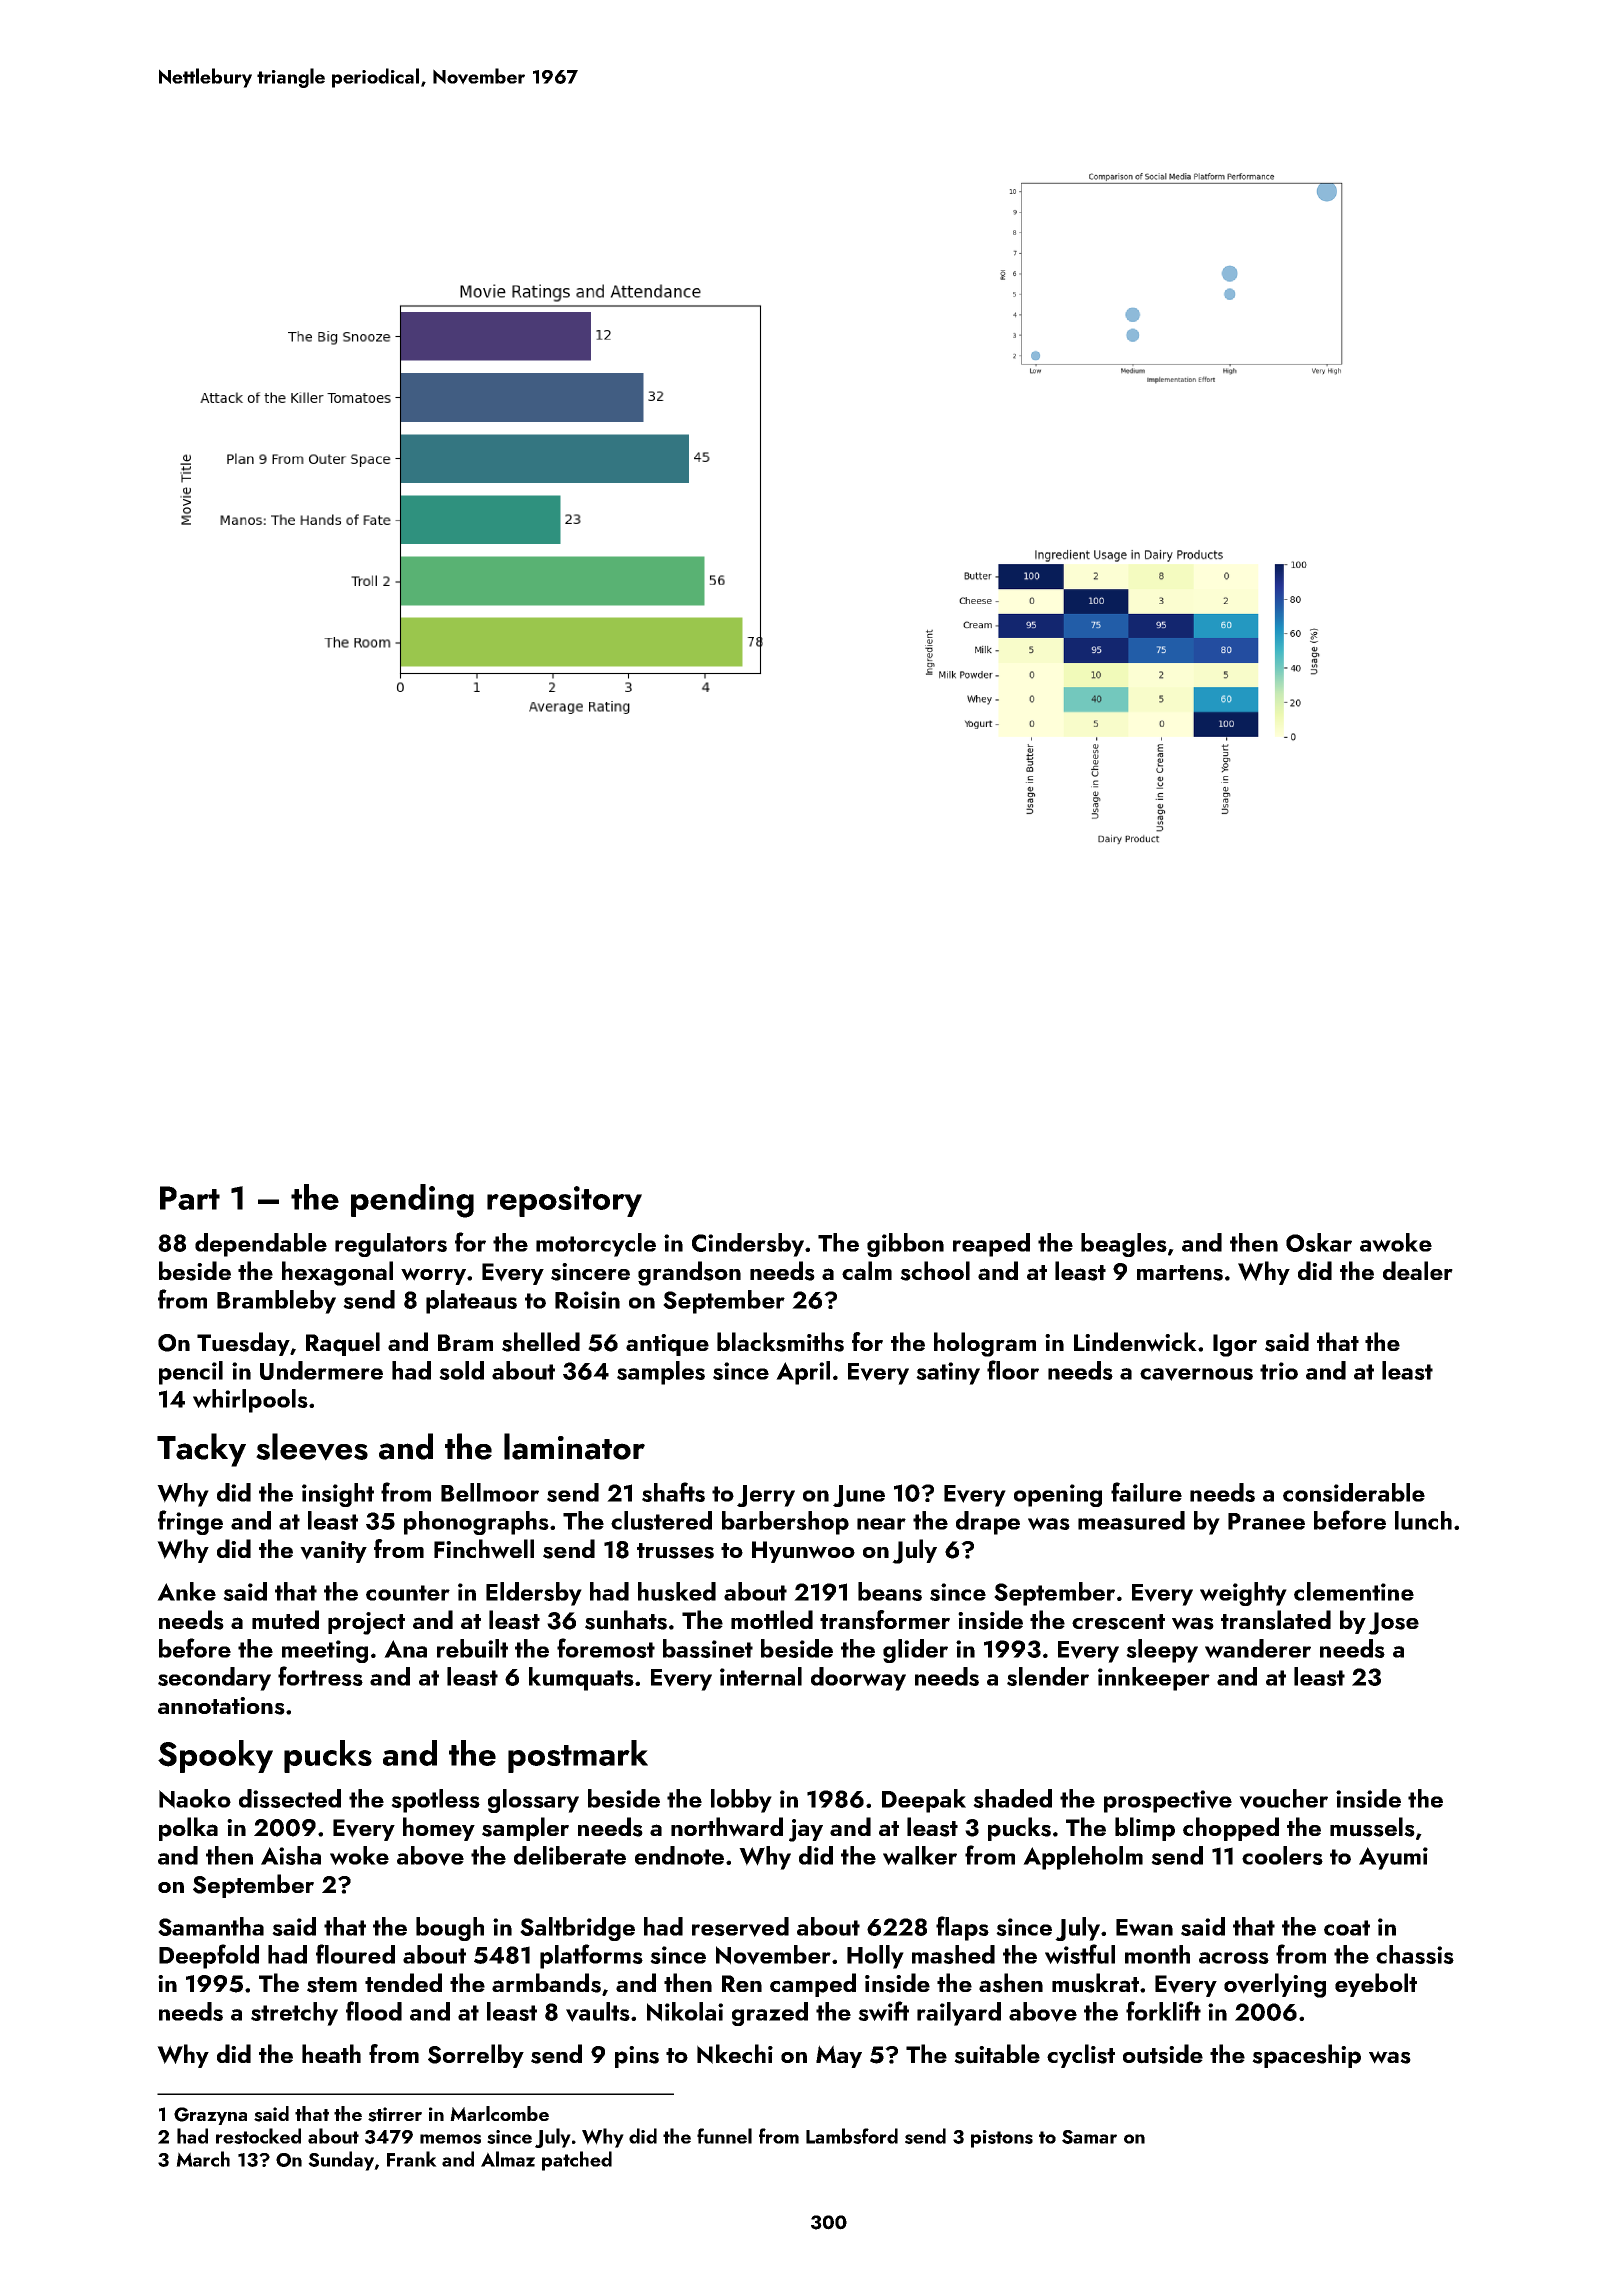 This screenshot has height=2292, width=1620. Describe the element at coordinates (780, 1342) in the screenshot. I see `blacksmiths` at that location.
